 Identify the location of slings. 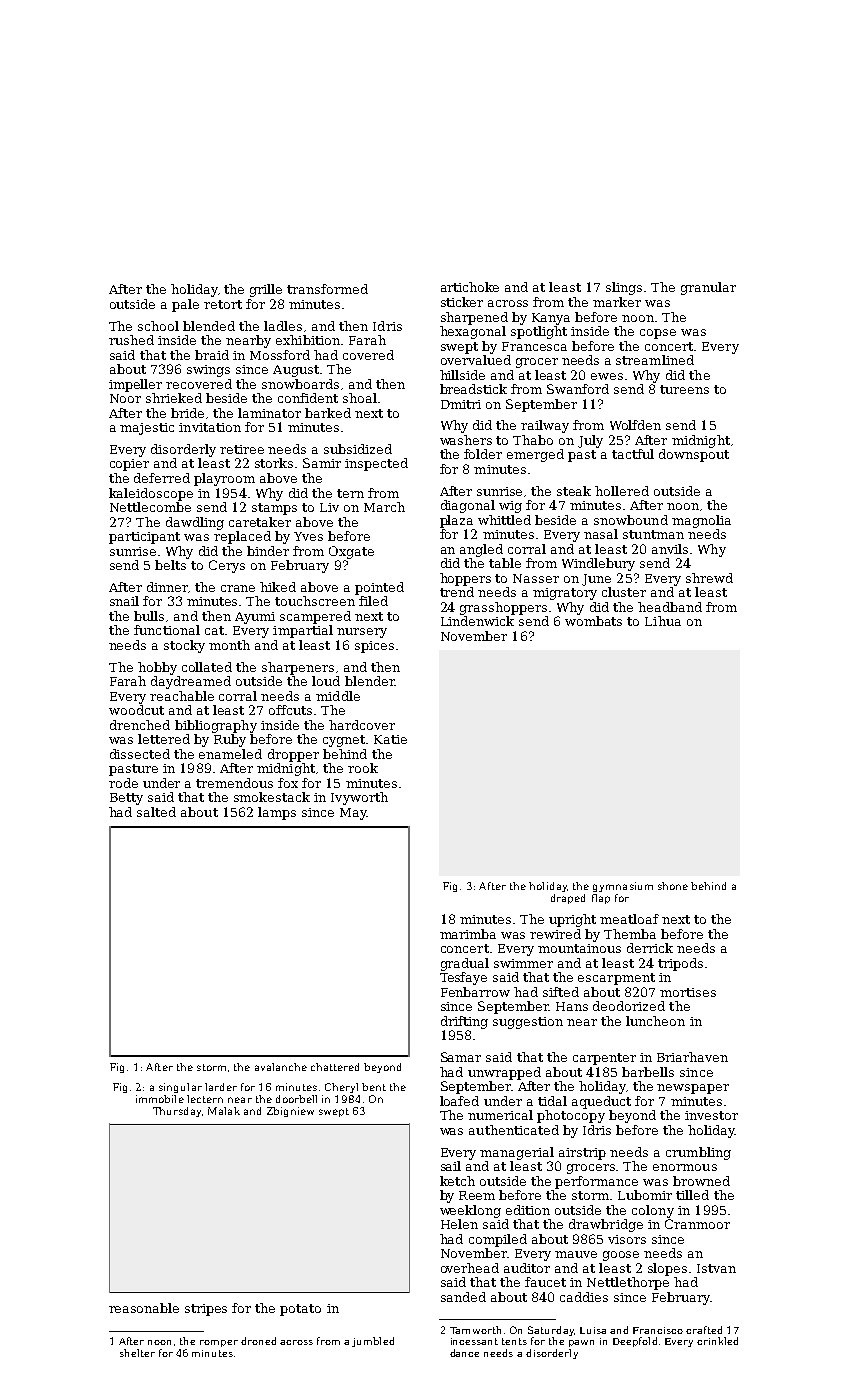
(624, 288).
